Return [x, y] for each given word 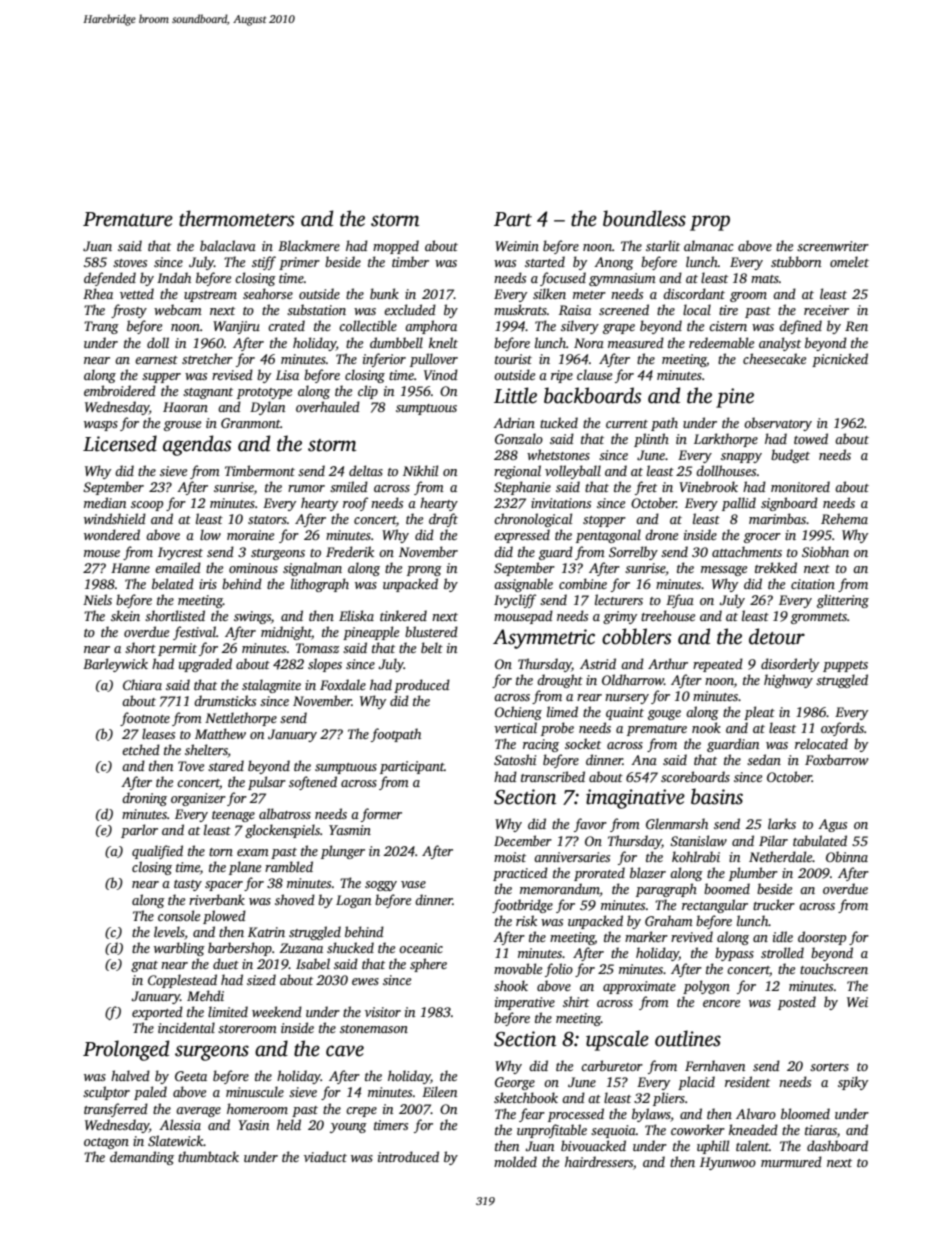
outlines [688, 1038]
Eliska [356, 615]
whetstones [558, 454]
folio [559, 970]
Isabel [313, 963]
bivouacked [593, 1145]
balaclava [228, 245]
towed [811, 438]
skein [125, 615]
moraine [250, 535]
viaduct [325, 1156]
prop [710, 223]
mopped [396, 247]
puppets [845, 666]
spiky [853, 1083]
